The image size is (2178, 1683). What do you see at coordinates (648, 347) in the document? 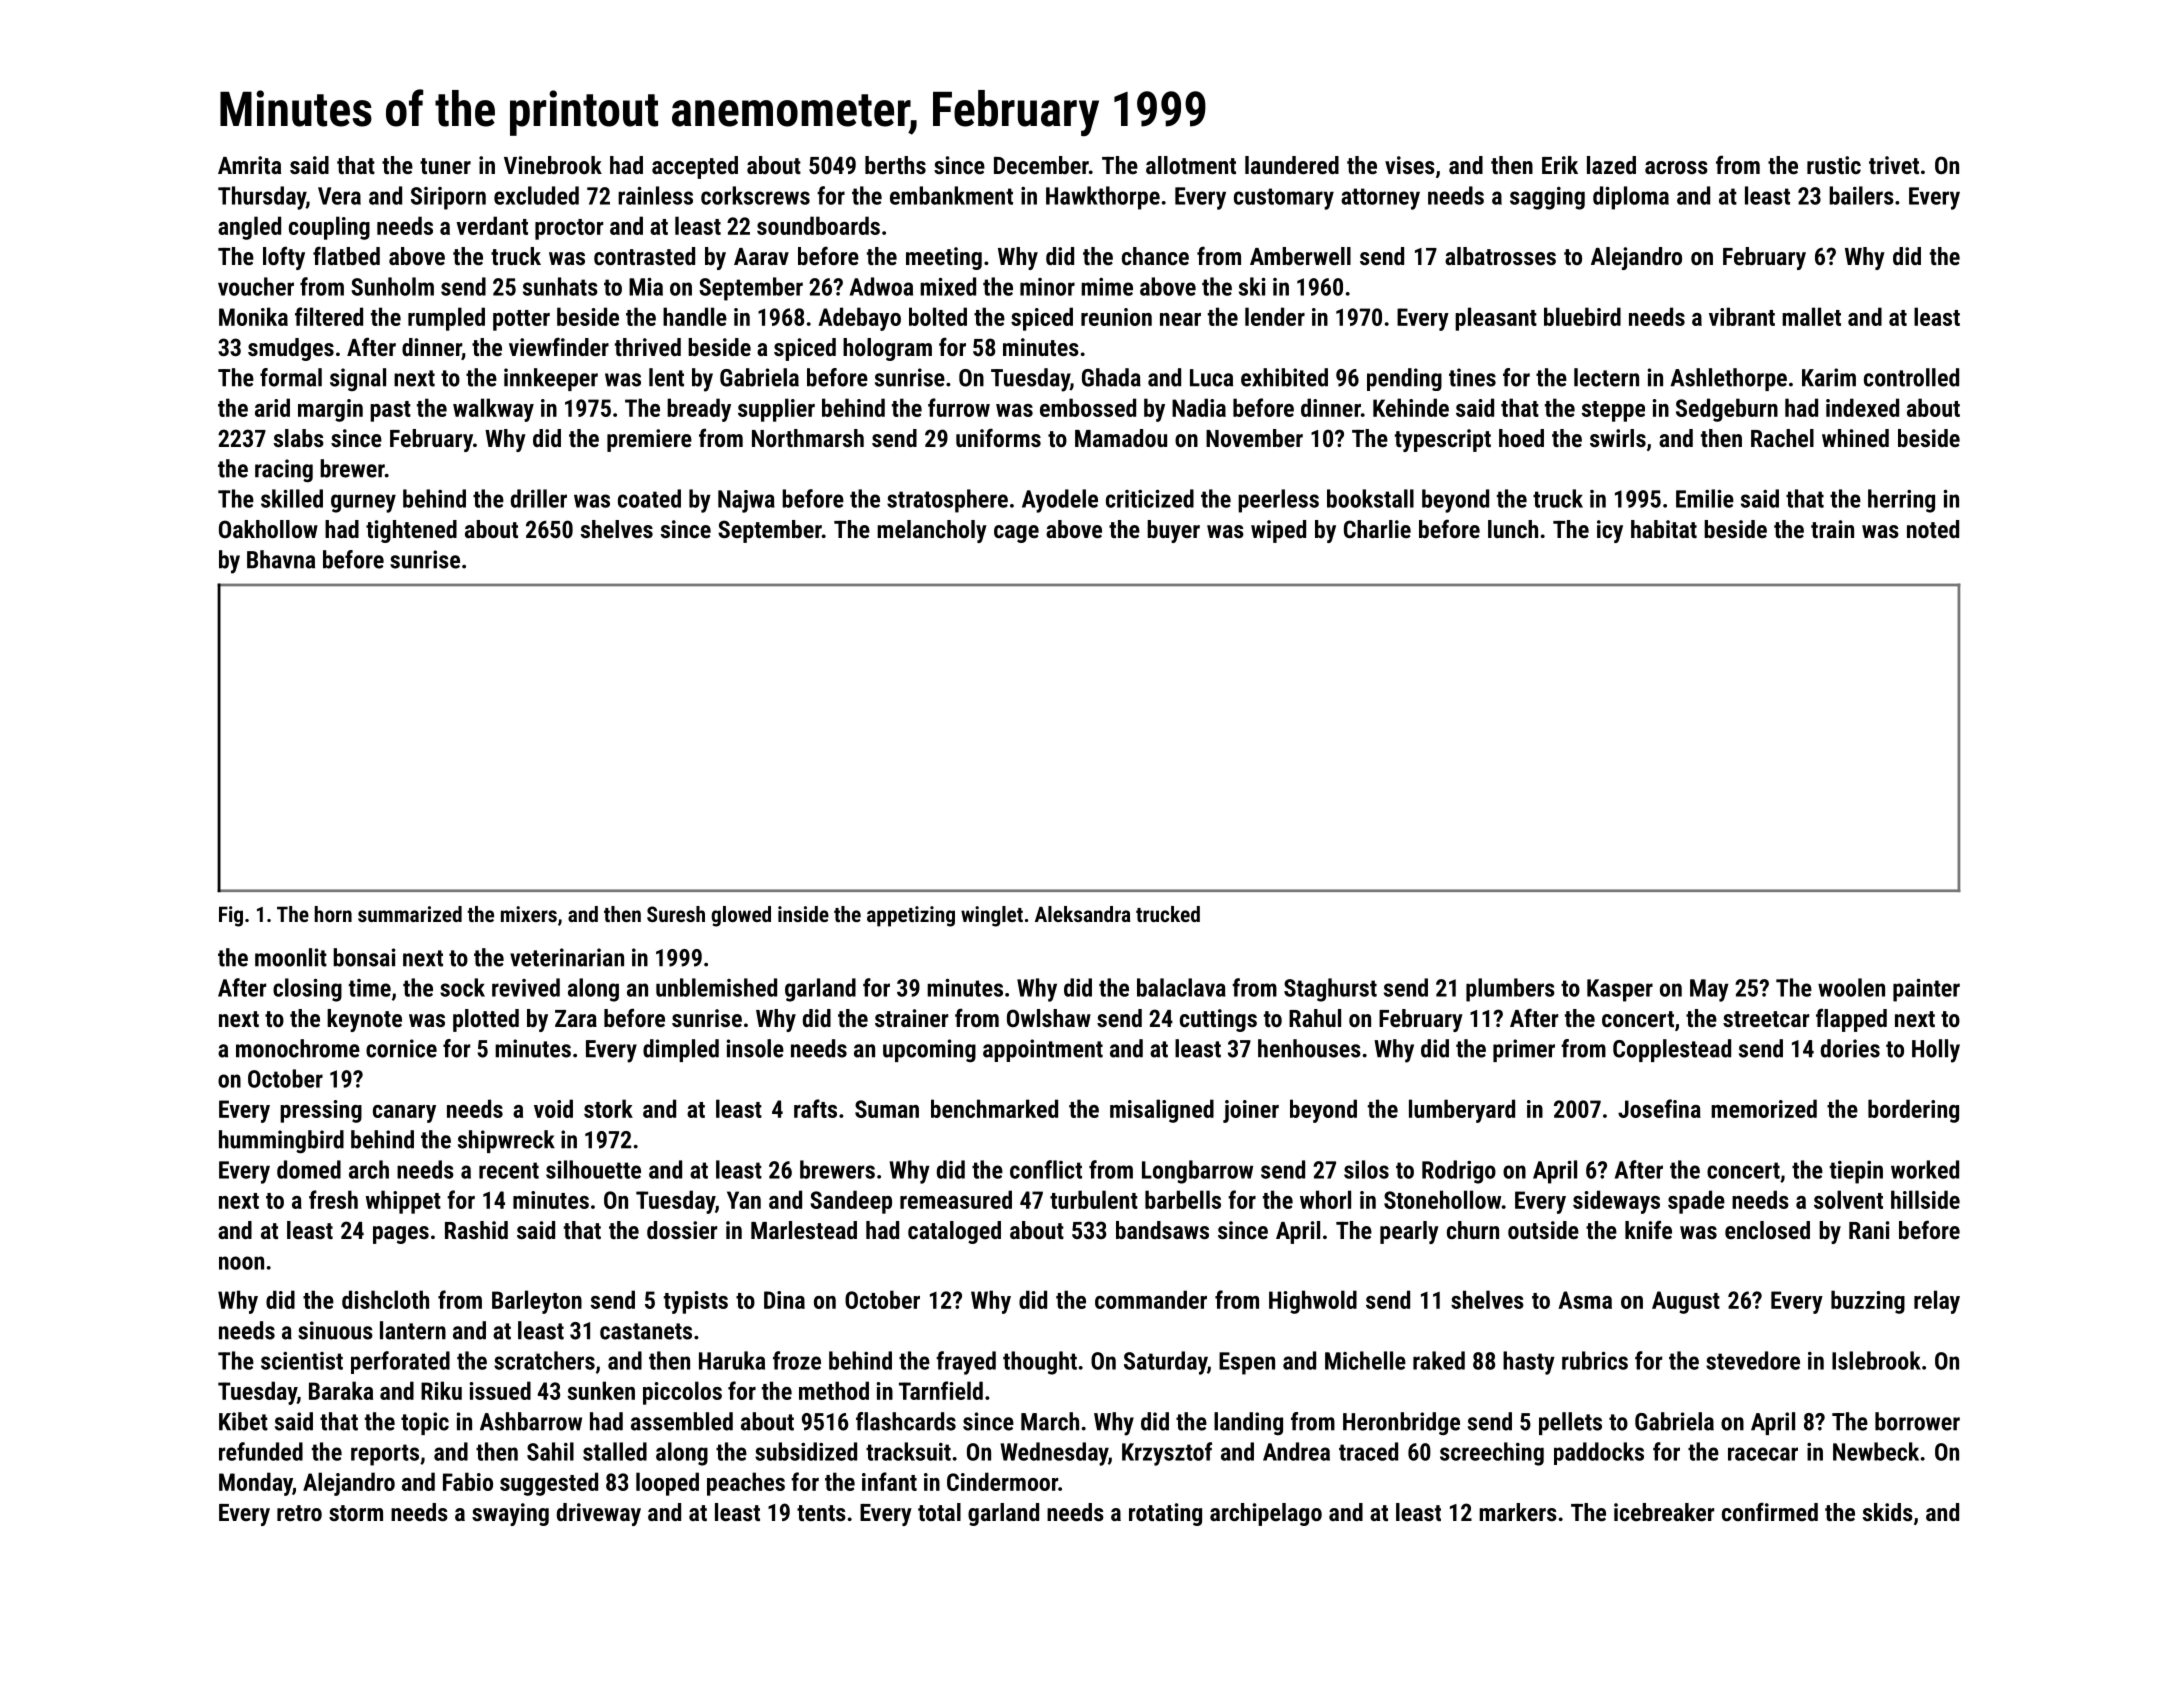
I see `thrived` at bounding box center [648, 347].
